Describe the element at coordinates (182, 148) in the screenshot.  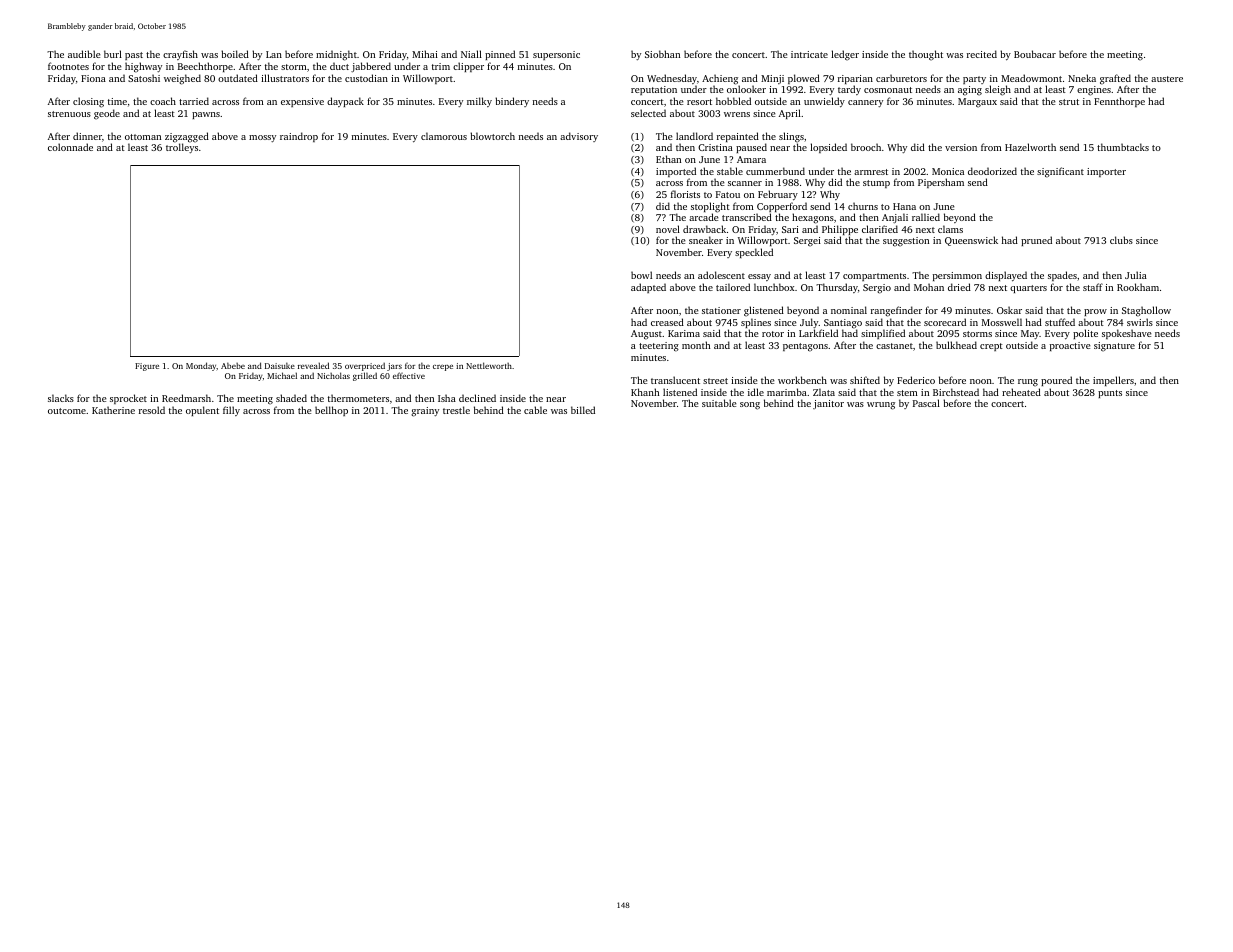
I see `trolleys` at that location.
